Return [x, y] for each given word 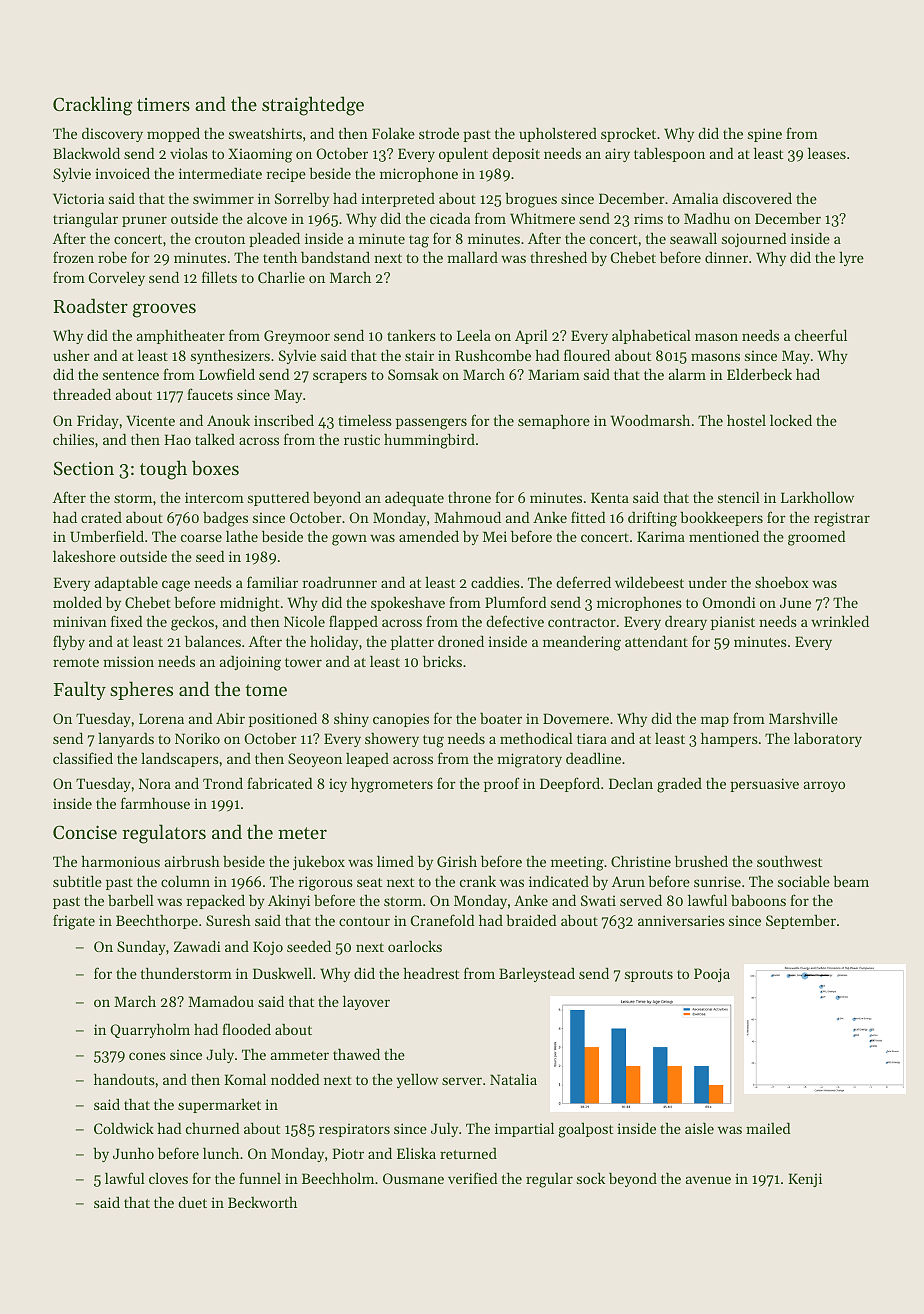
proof [502, 784]
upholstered [558, 134]
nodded [295, 1079]
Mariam [554, 374]
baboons [758, 900]
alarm [687, 374]
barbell [131, 900]
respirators [354, 1130]
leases [827, 153]
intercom [214, 497]
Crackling [93, 106]
